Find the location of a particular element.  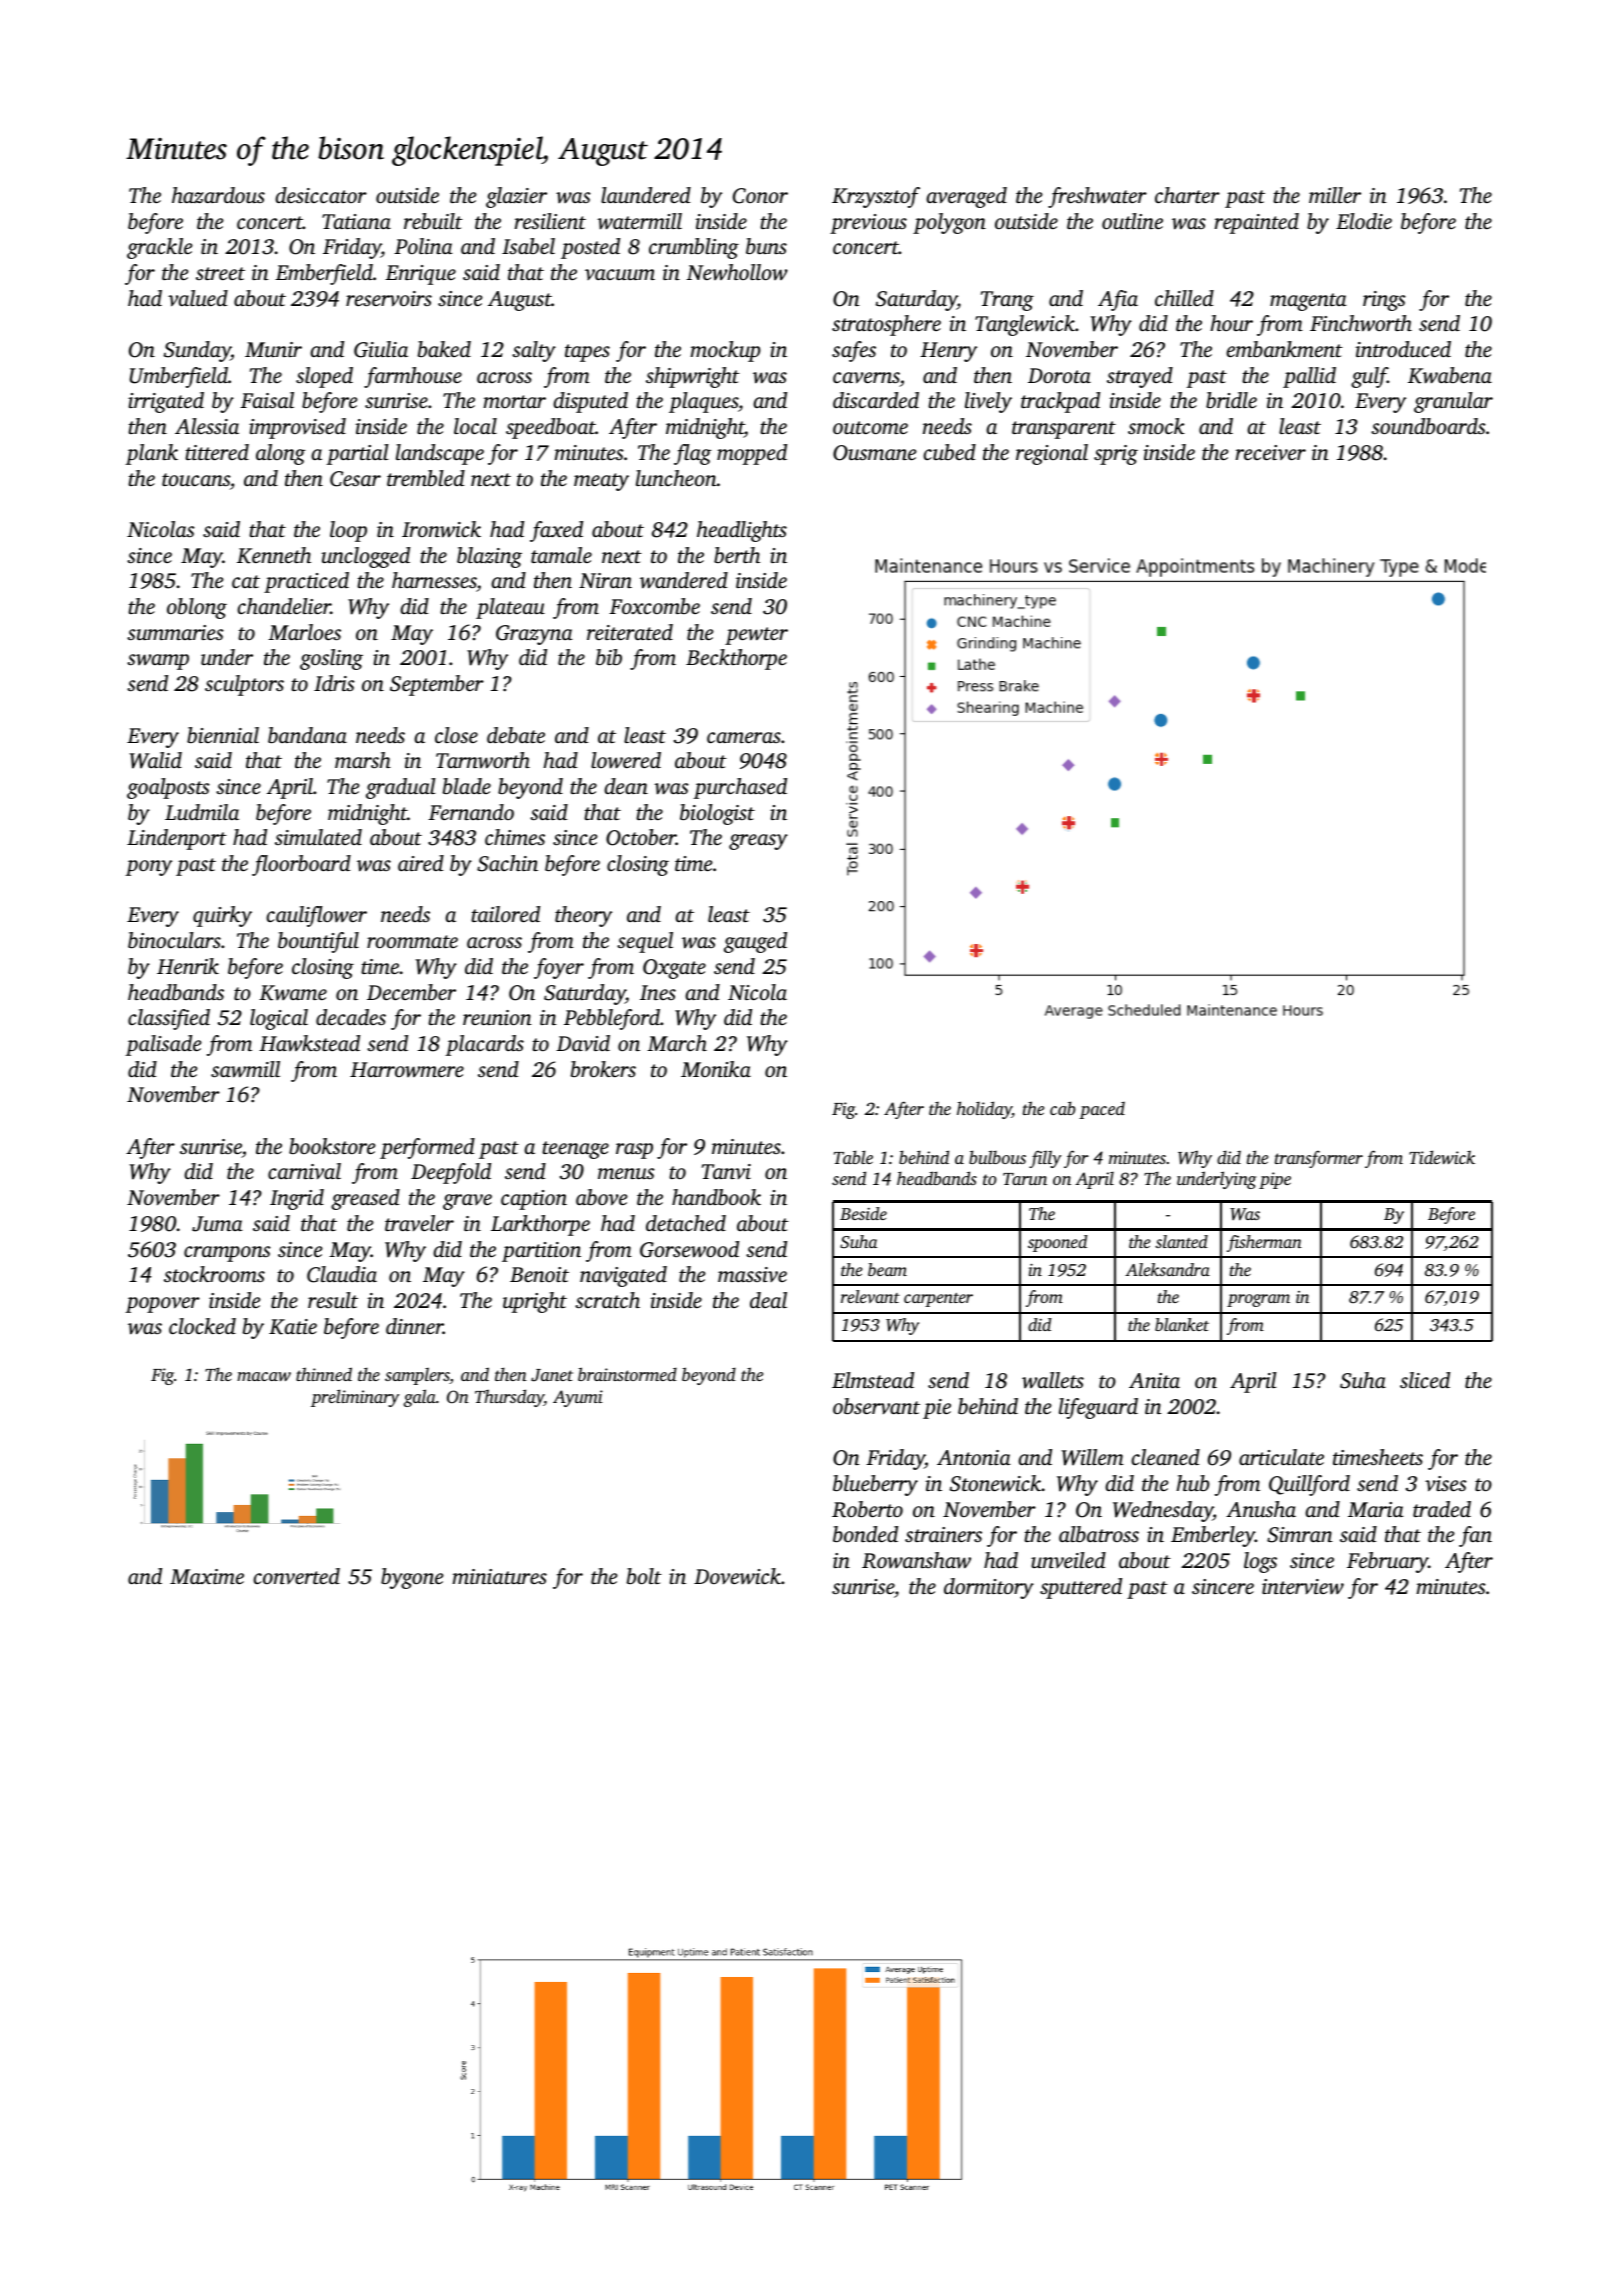

polygon is located at coordinates (949, 223).
